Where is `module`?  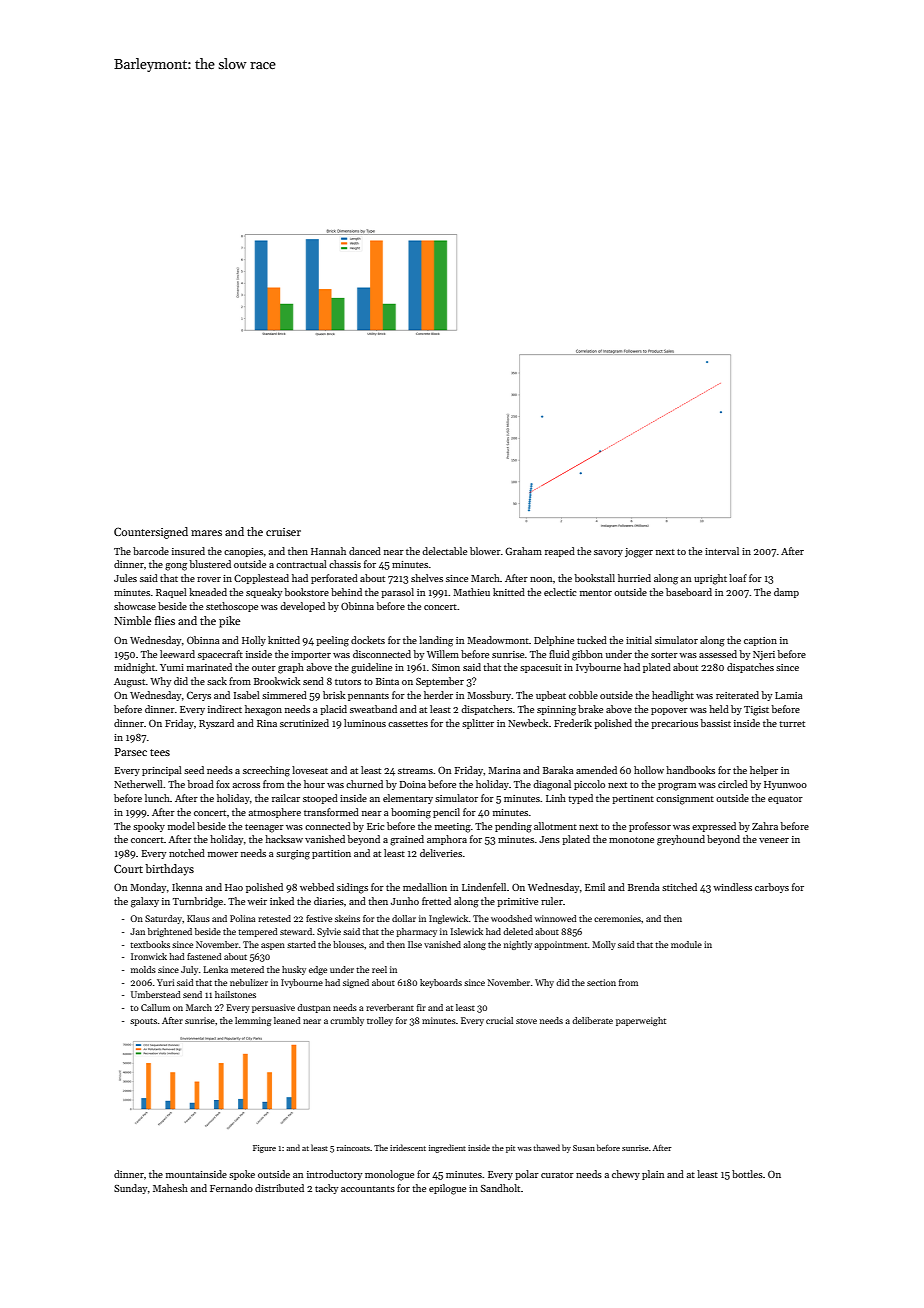 module is located at coordinates (686, 944).
